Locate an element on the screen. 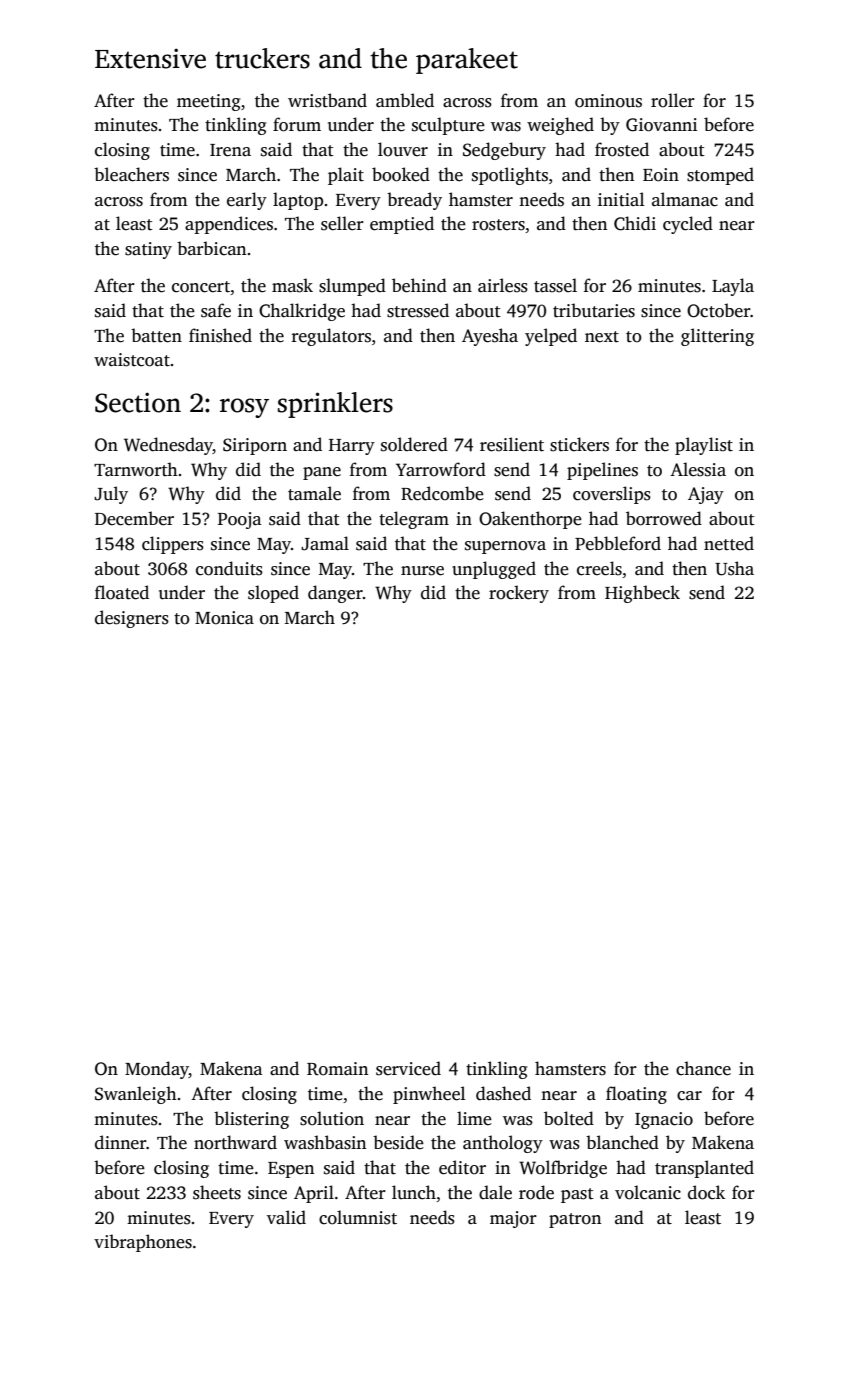 Image resolution: width=849 pixels, height=1400 pixels. Monday is located at coordinates (157, 1070).
